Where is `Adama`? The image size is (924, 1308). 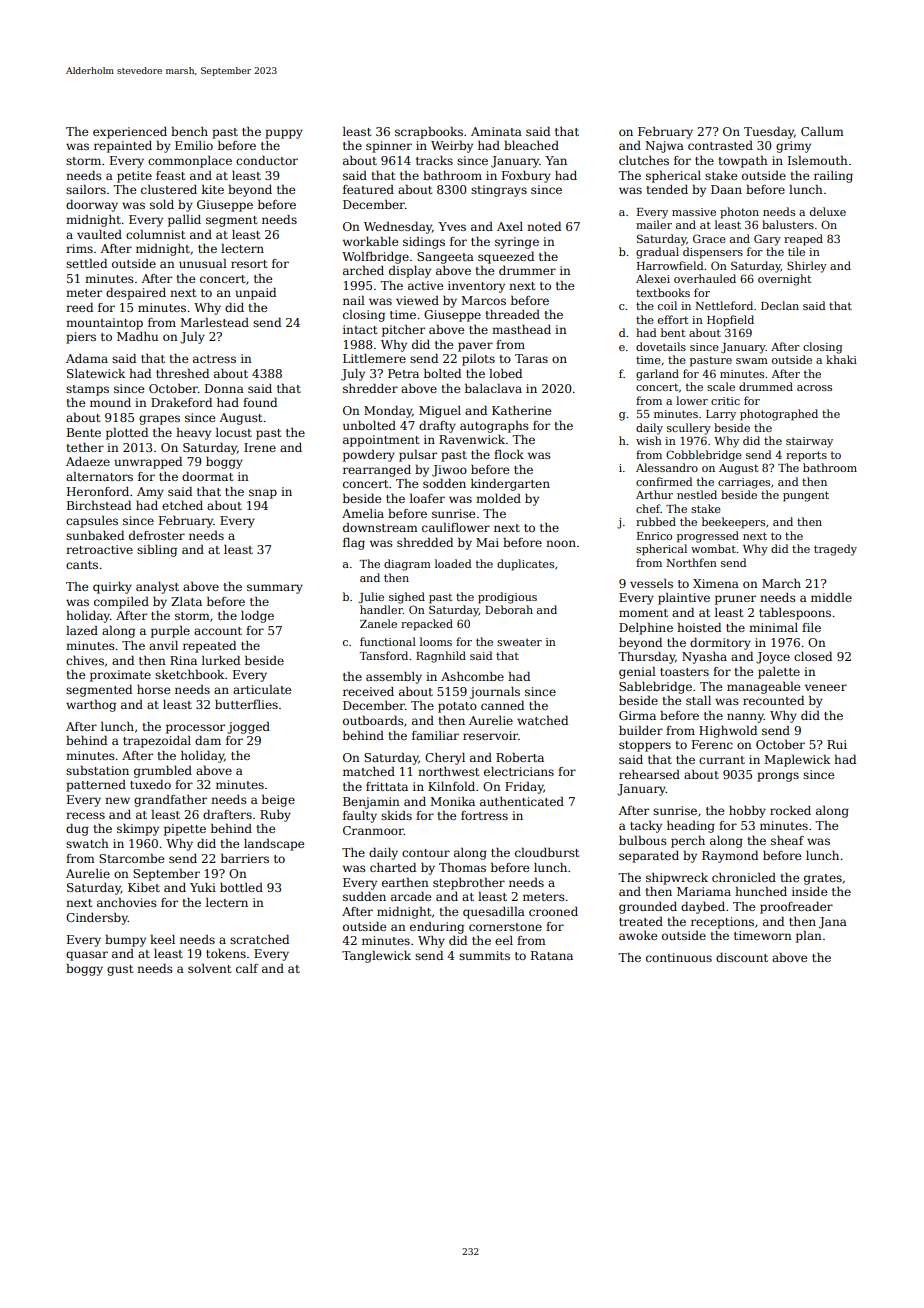
Adama is located at coordinates (87, 358).
